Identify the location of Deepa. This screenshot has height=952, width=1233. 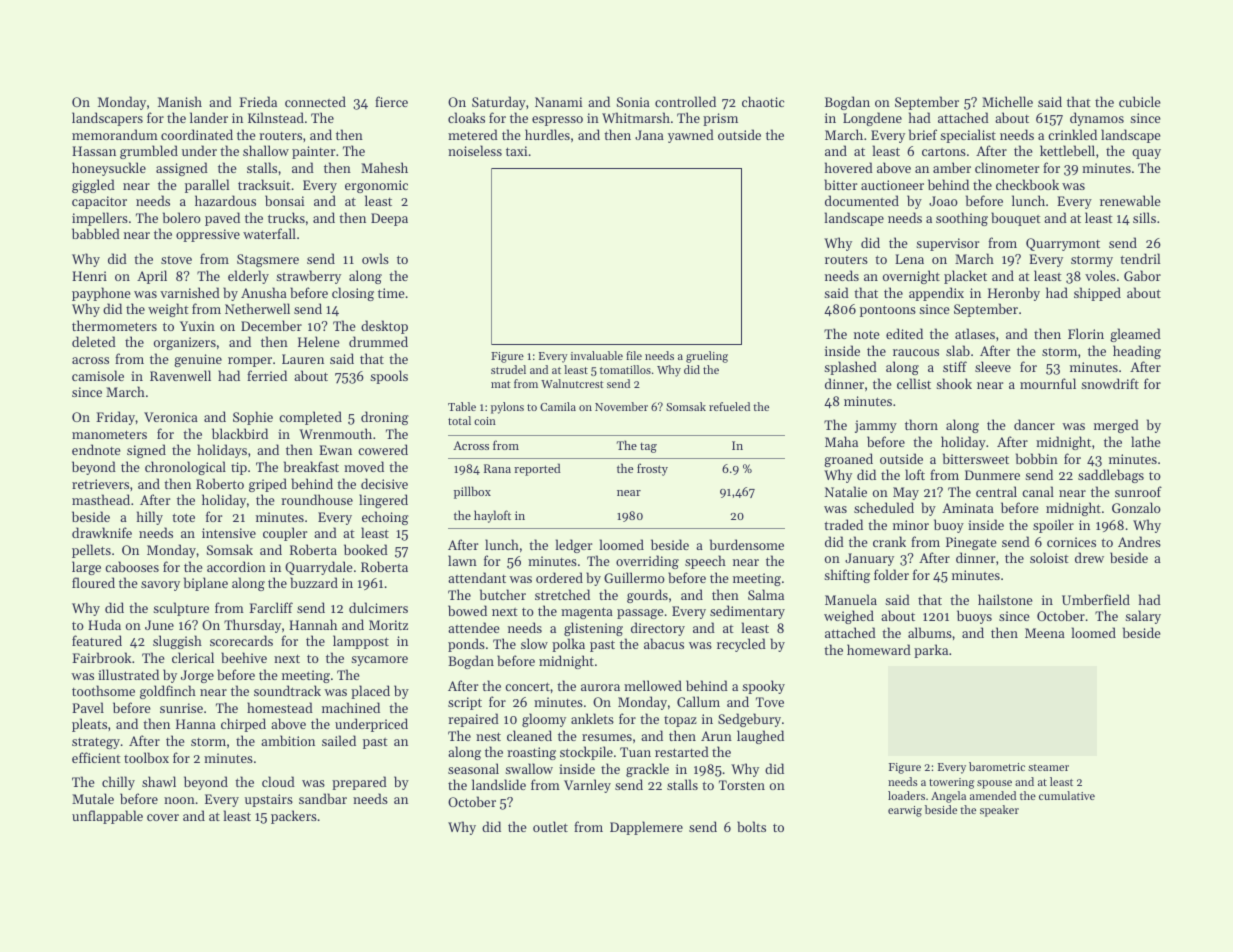
(389, 219).
